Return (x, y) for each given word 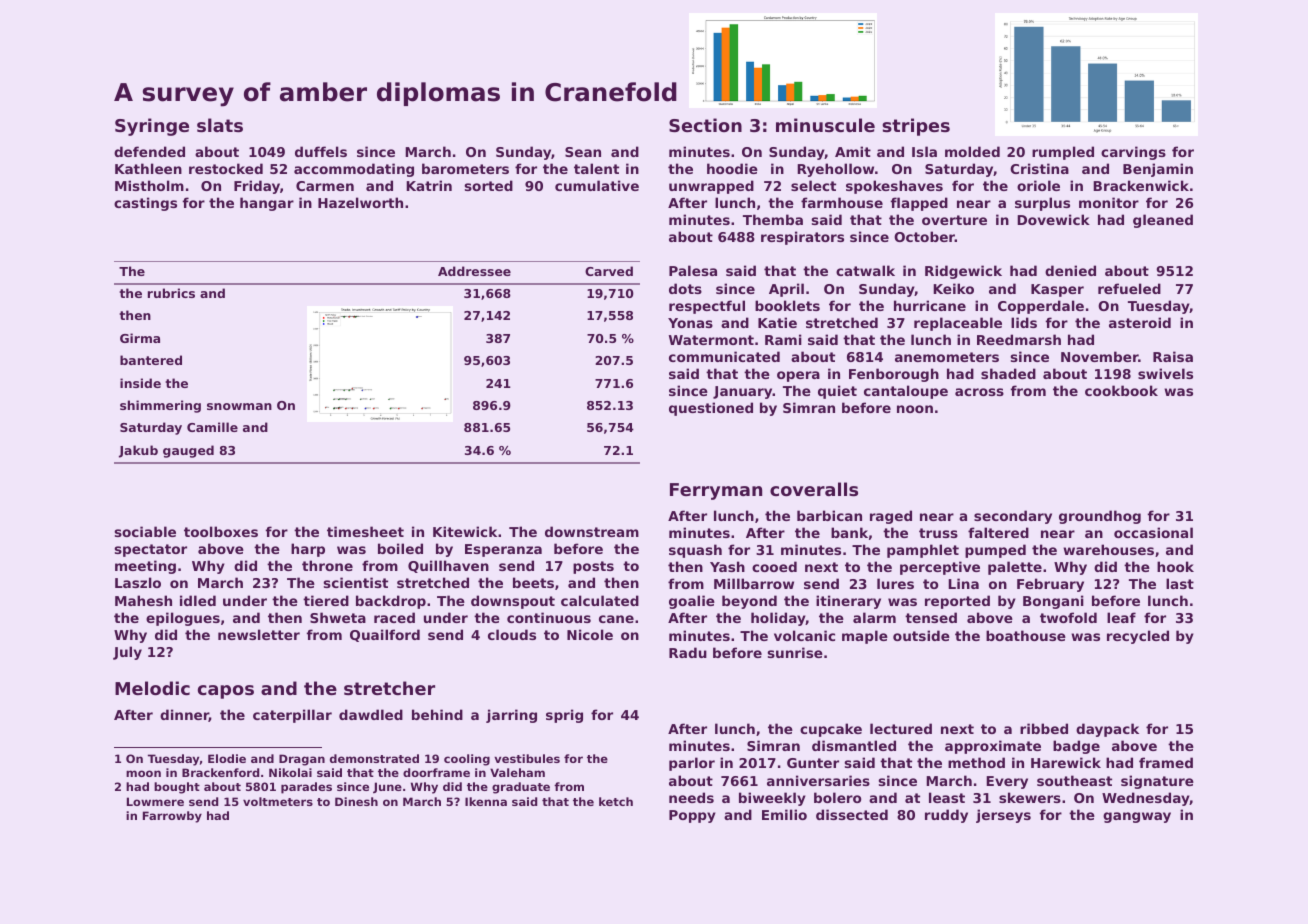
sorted (489, 185)
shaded (1008, 373)
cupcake (831, 730)
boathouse (1026, 635)
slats (220, 125)
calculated (600, 600)
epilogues (183, 619)
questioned (711, 409)
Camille (212, 427)
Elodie (227, 758)
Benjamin (1158, 170)
